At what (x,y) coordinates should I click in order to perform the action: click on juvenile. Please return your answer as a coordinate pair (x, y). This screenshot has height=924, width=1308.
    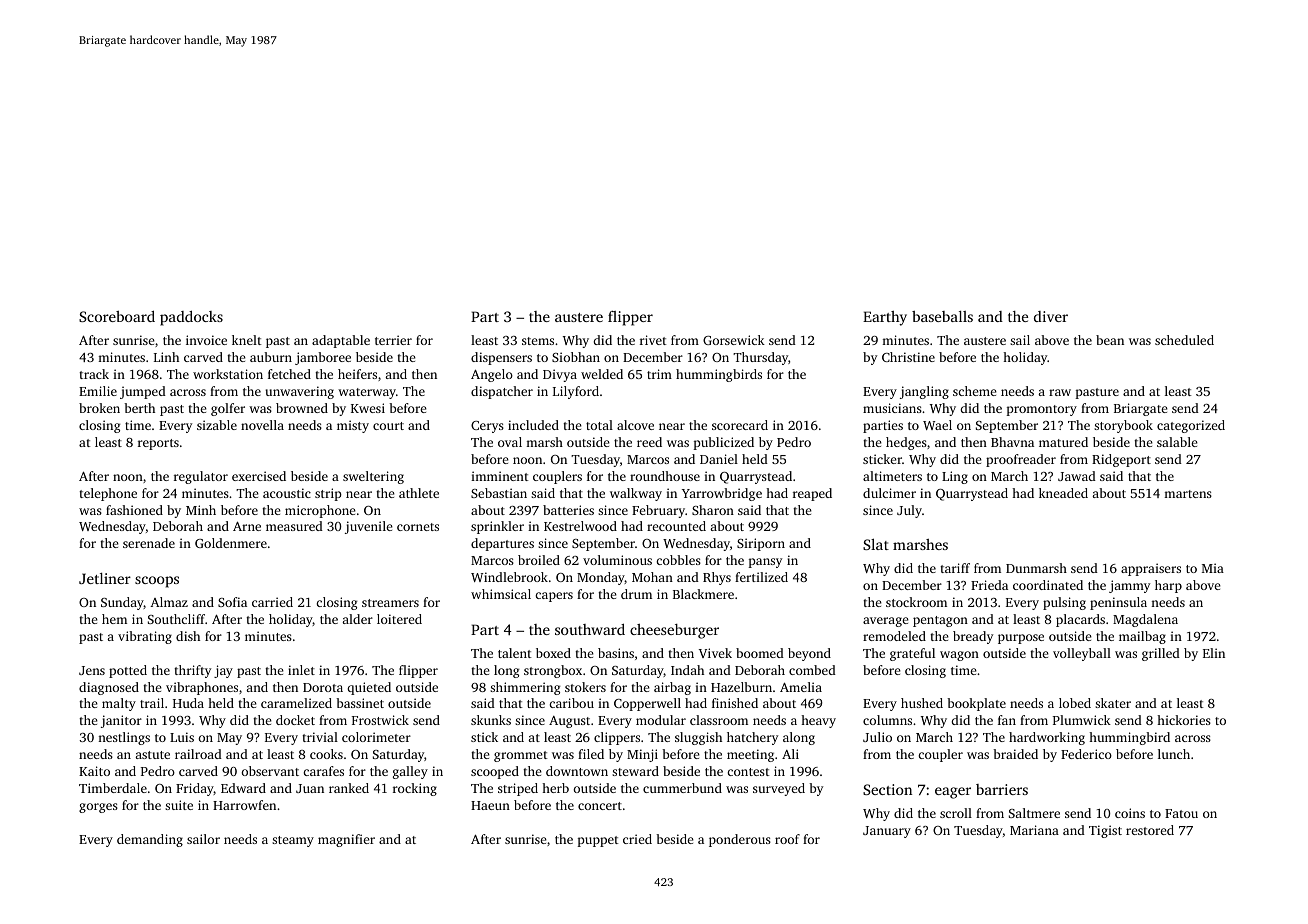
    Looking at the image, I should click on (369, 527).
